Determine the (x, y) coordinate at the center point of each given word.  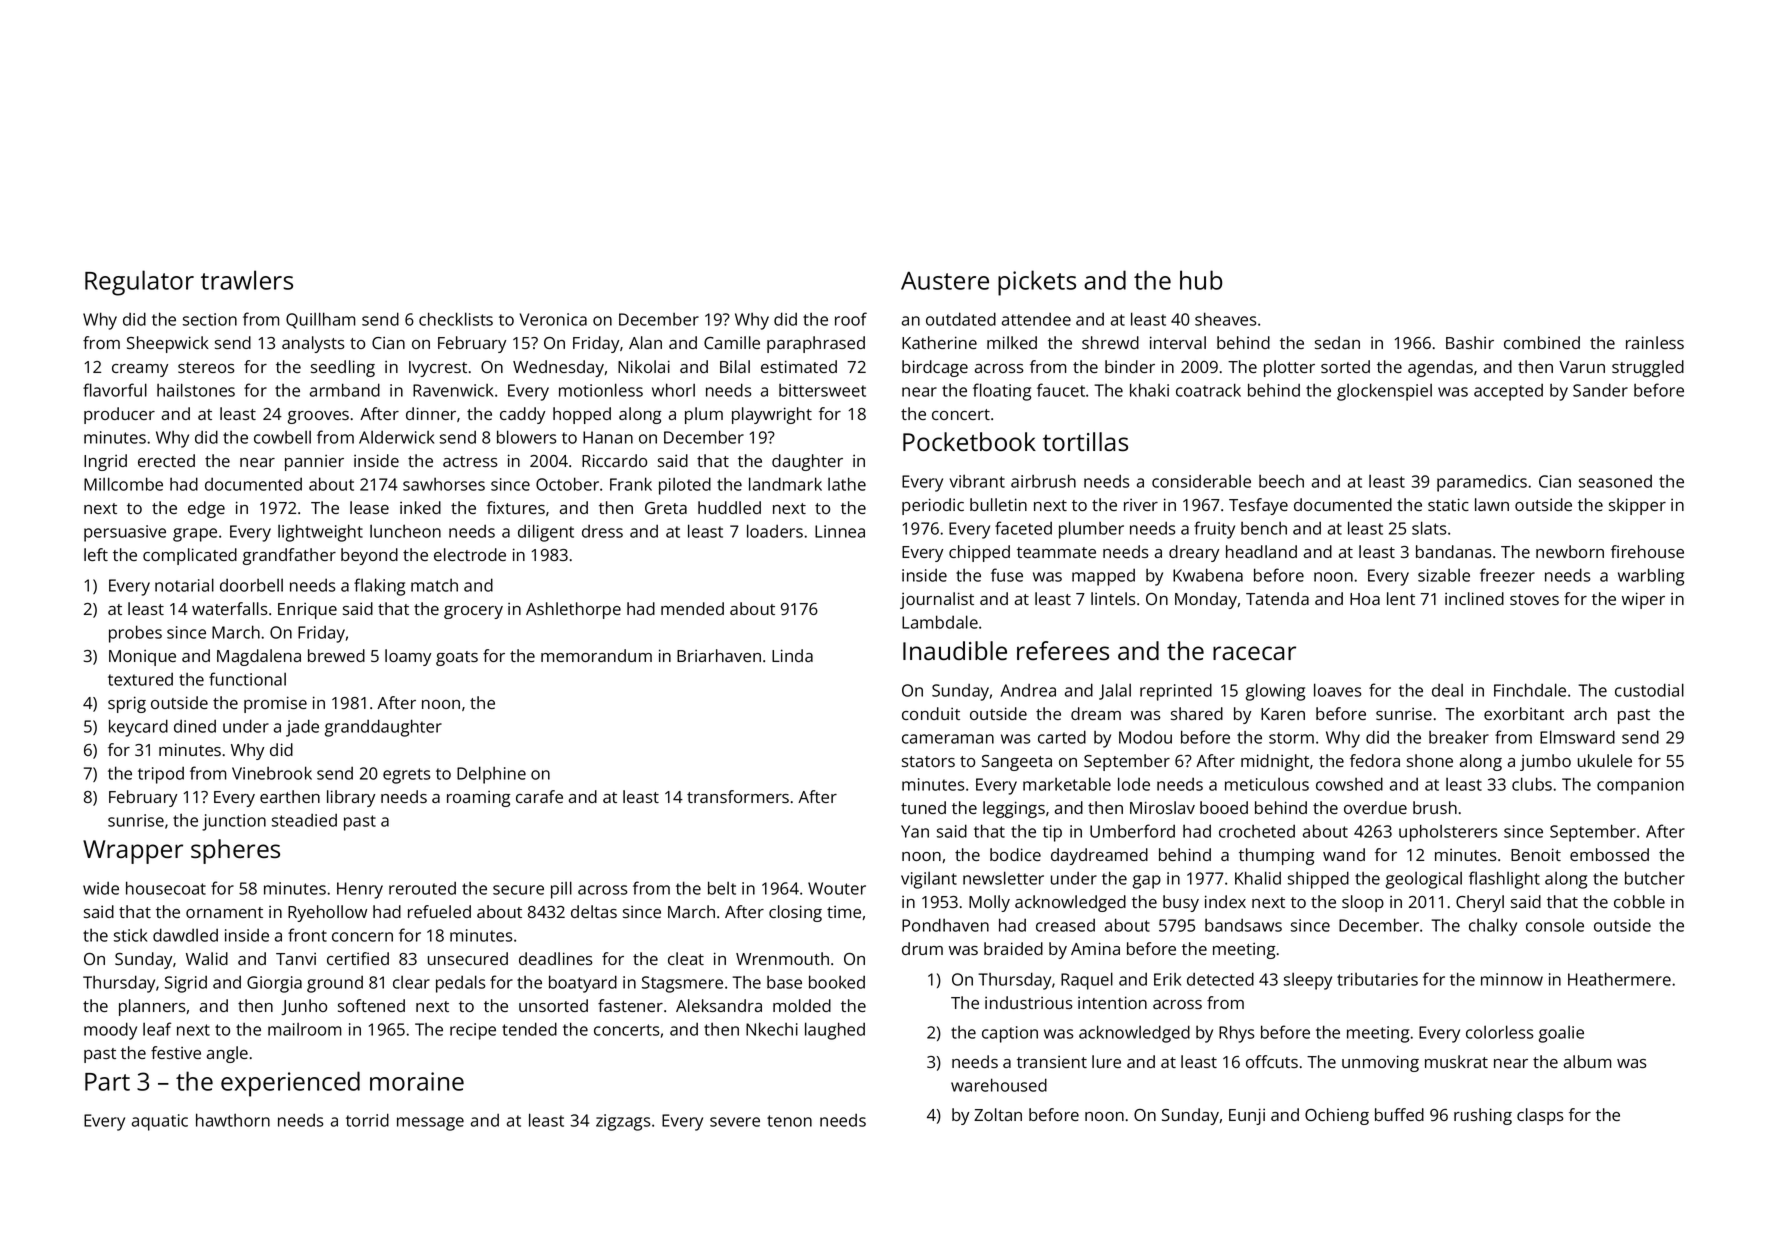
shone (1430, 760)
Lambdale (940, 622)
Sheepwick (168, 344)
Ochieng (1337, 1116)
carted (1062, 737)
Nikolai (644, 366)
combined (1542, 342)
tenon (789, 1121)
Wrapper (133, 852)
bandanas (1454, 551)
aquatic (160, 1122)
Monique (142, 658)
